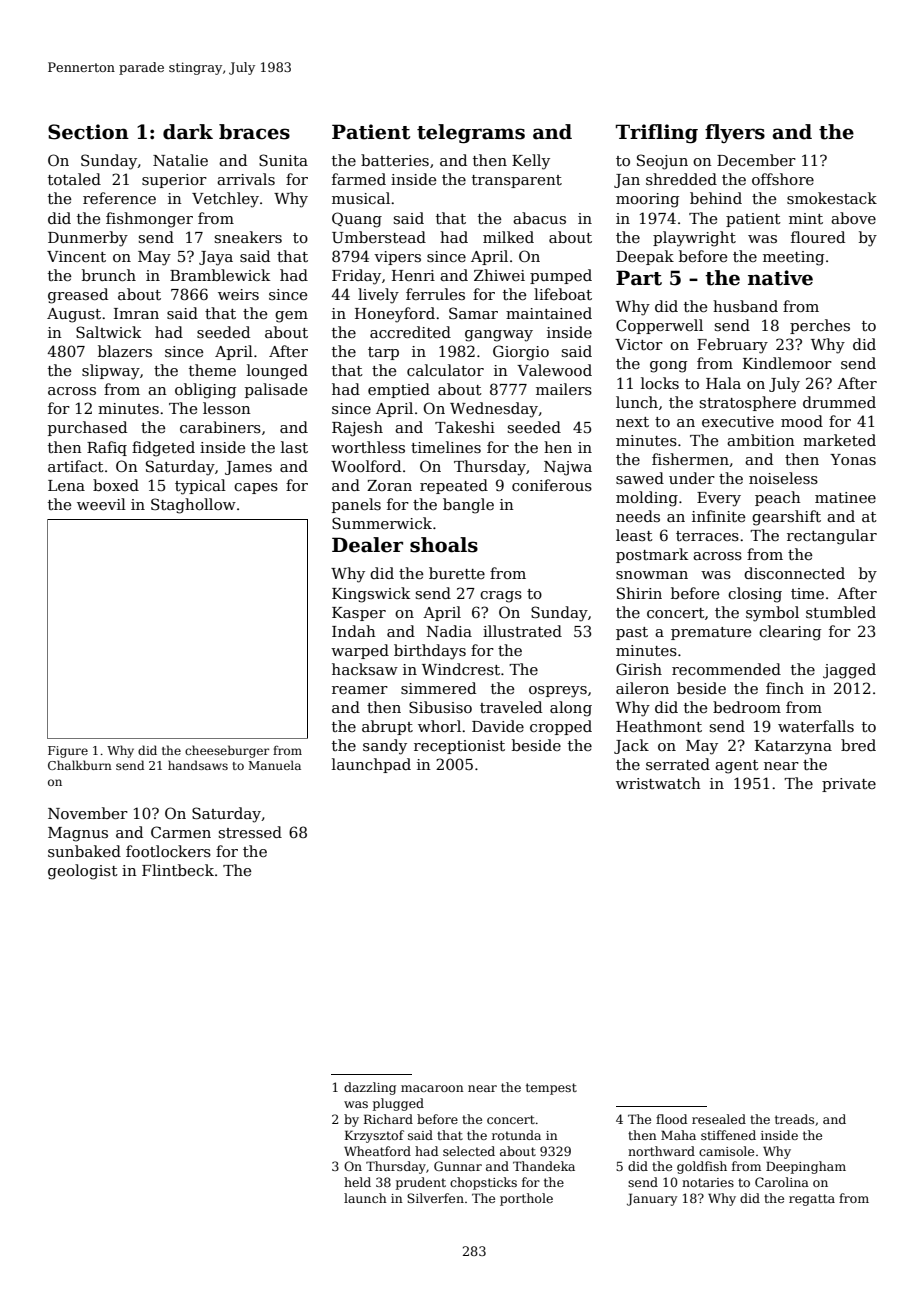  Describe the element at coordinates (198, 765) in the screenshot. I see `handsaws` at that location.
